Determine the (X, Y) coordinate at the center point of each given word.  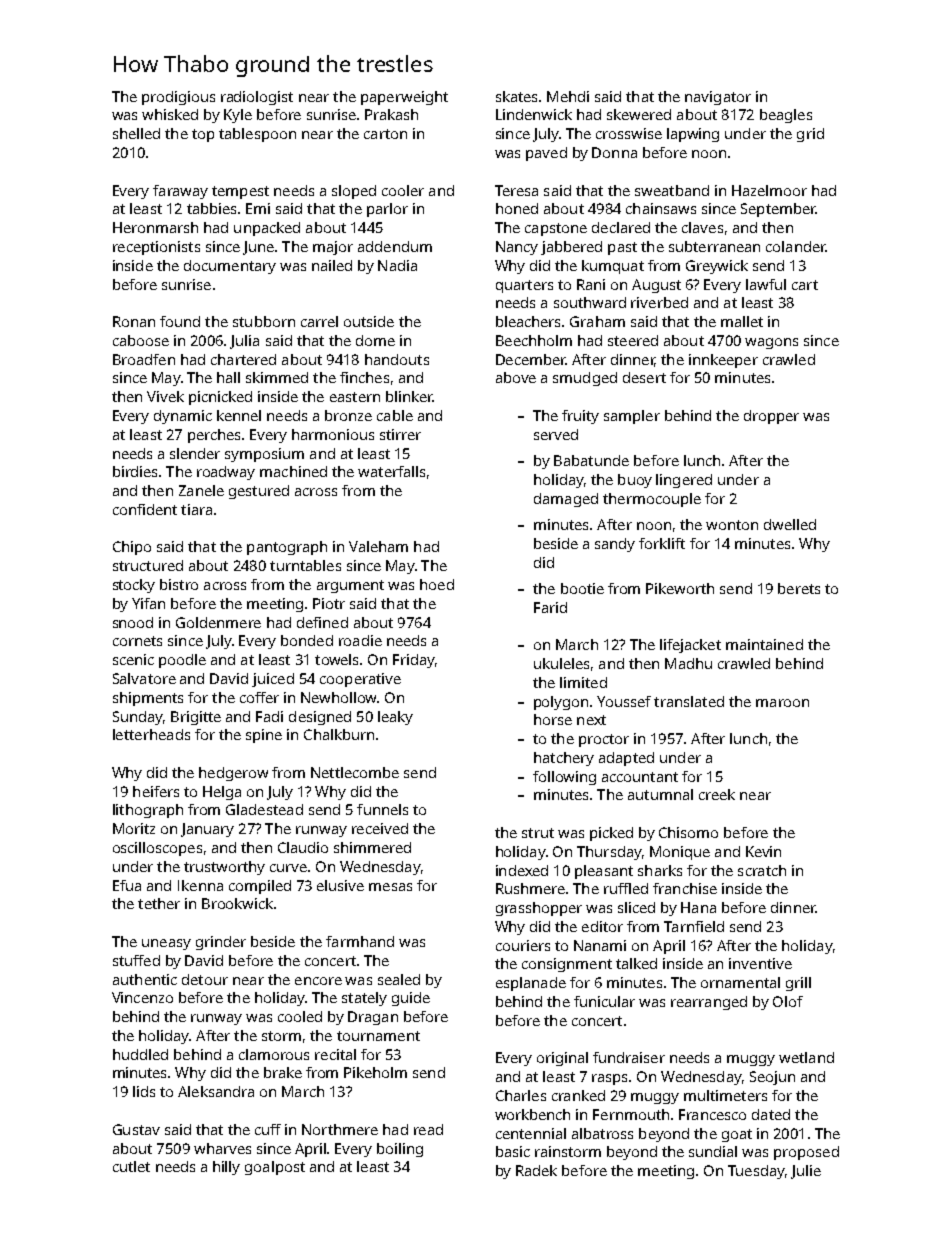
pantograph (287, 548)
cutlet (131, 1166)
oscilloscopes (157, 849)
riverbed (659, 302)
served (556, 434)
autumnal (660, 794)
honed (517, 208)
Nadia (397, 265)
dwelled (790, 524)
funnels (382, 809)
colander (796, 246)
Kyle (238, 116)
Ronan (134, 321)
